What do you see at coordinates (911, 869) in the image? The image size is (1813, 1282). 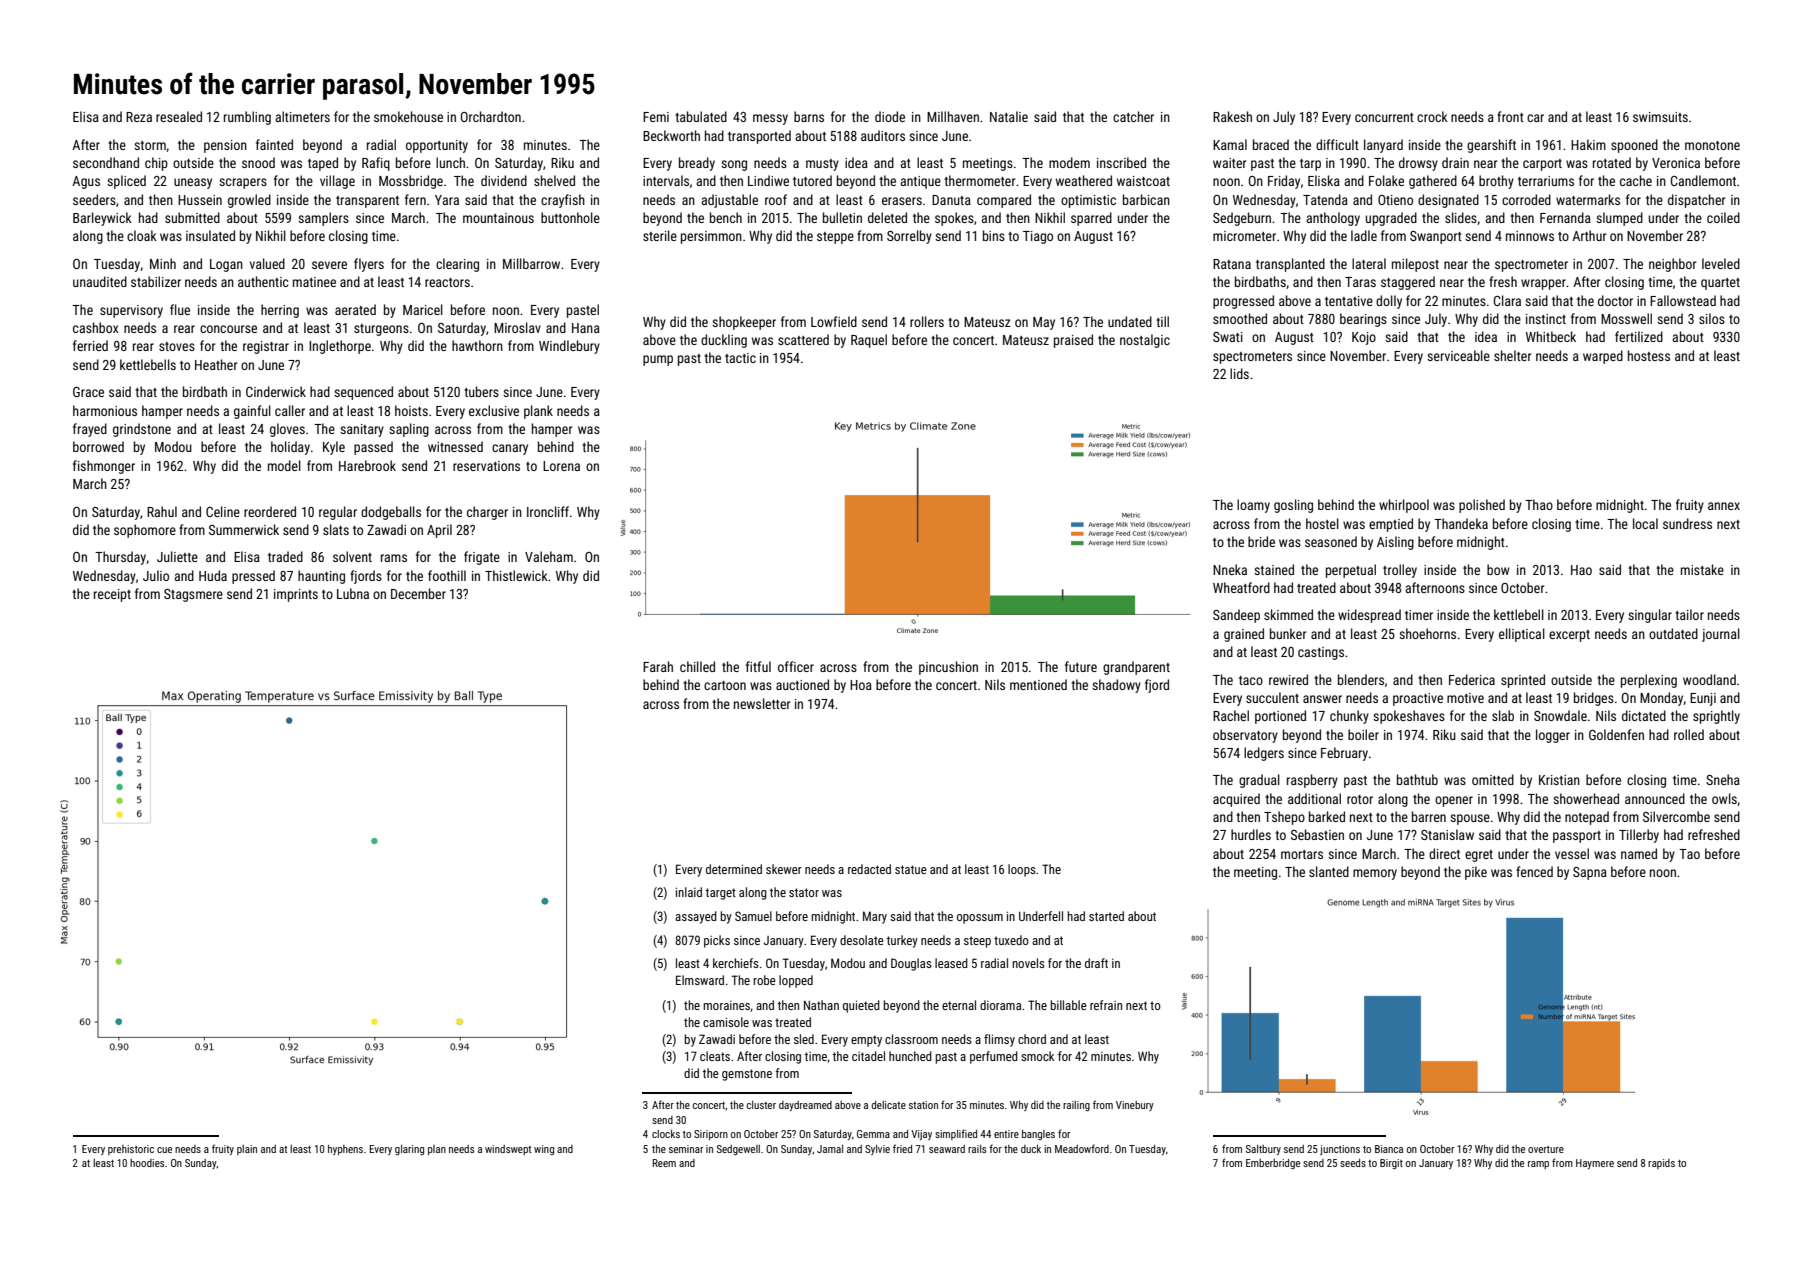 I see `statue` at bounding box center [911, 869].
